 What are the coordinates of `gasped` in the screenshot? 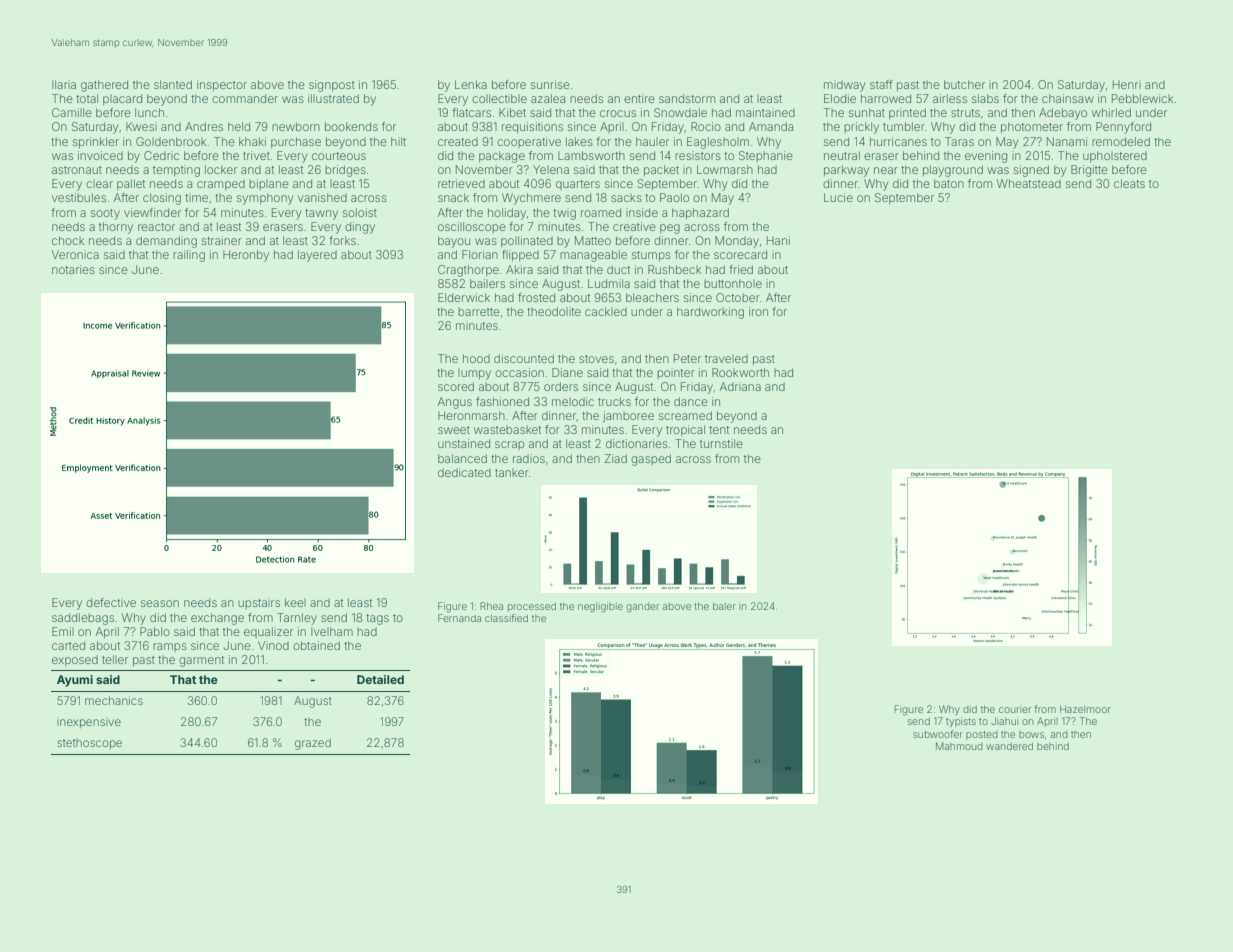 It's located at (651, 460).
